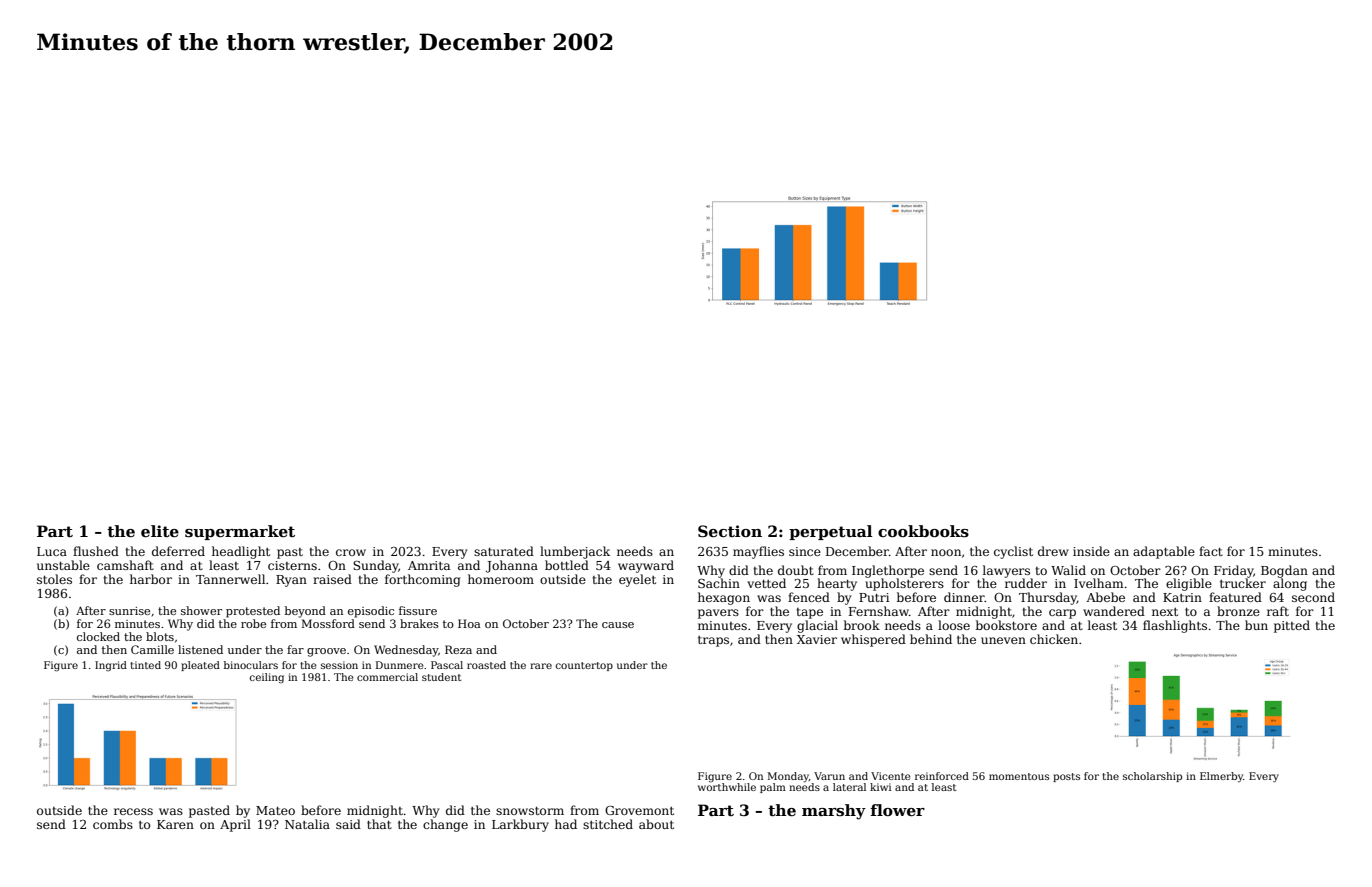  I want to click on combs, so click(113, 824).
